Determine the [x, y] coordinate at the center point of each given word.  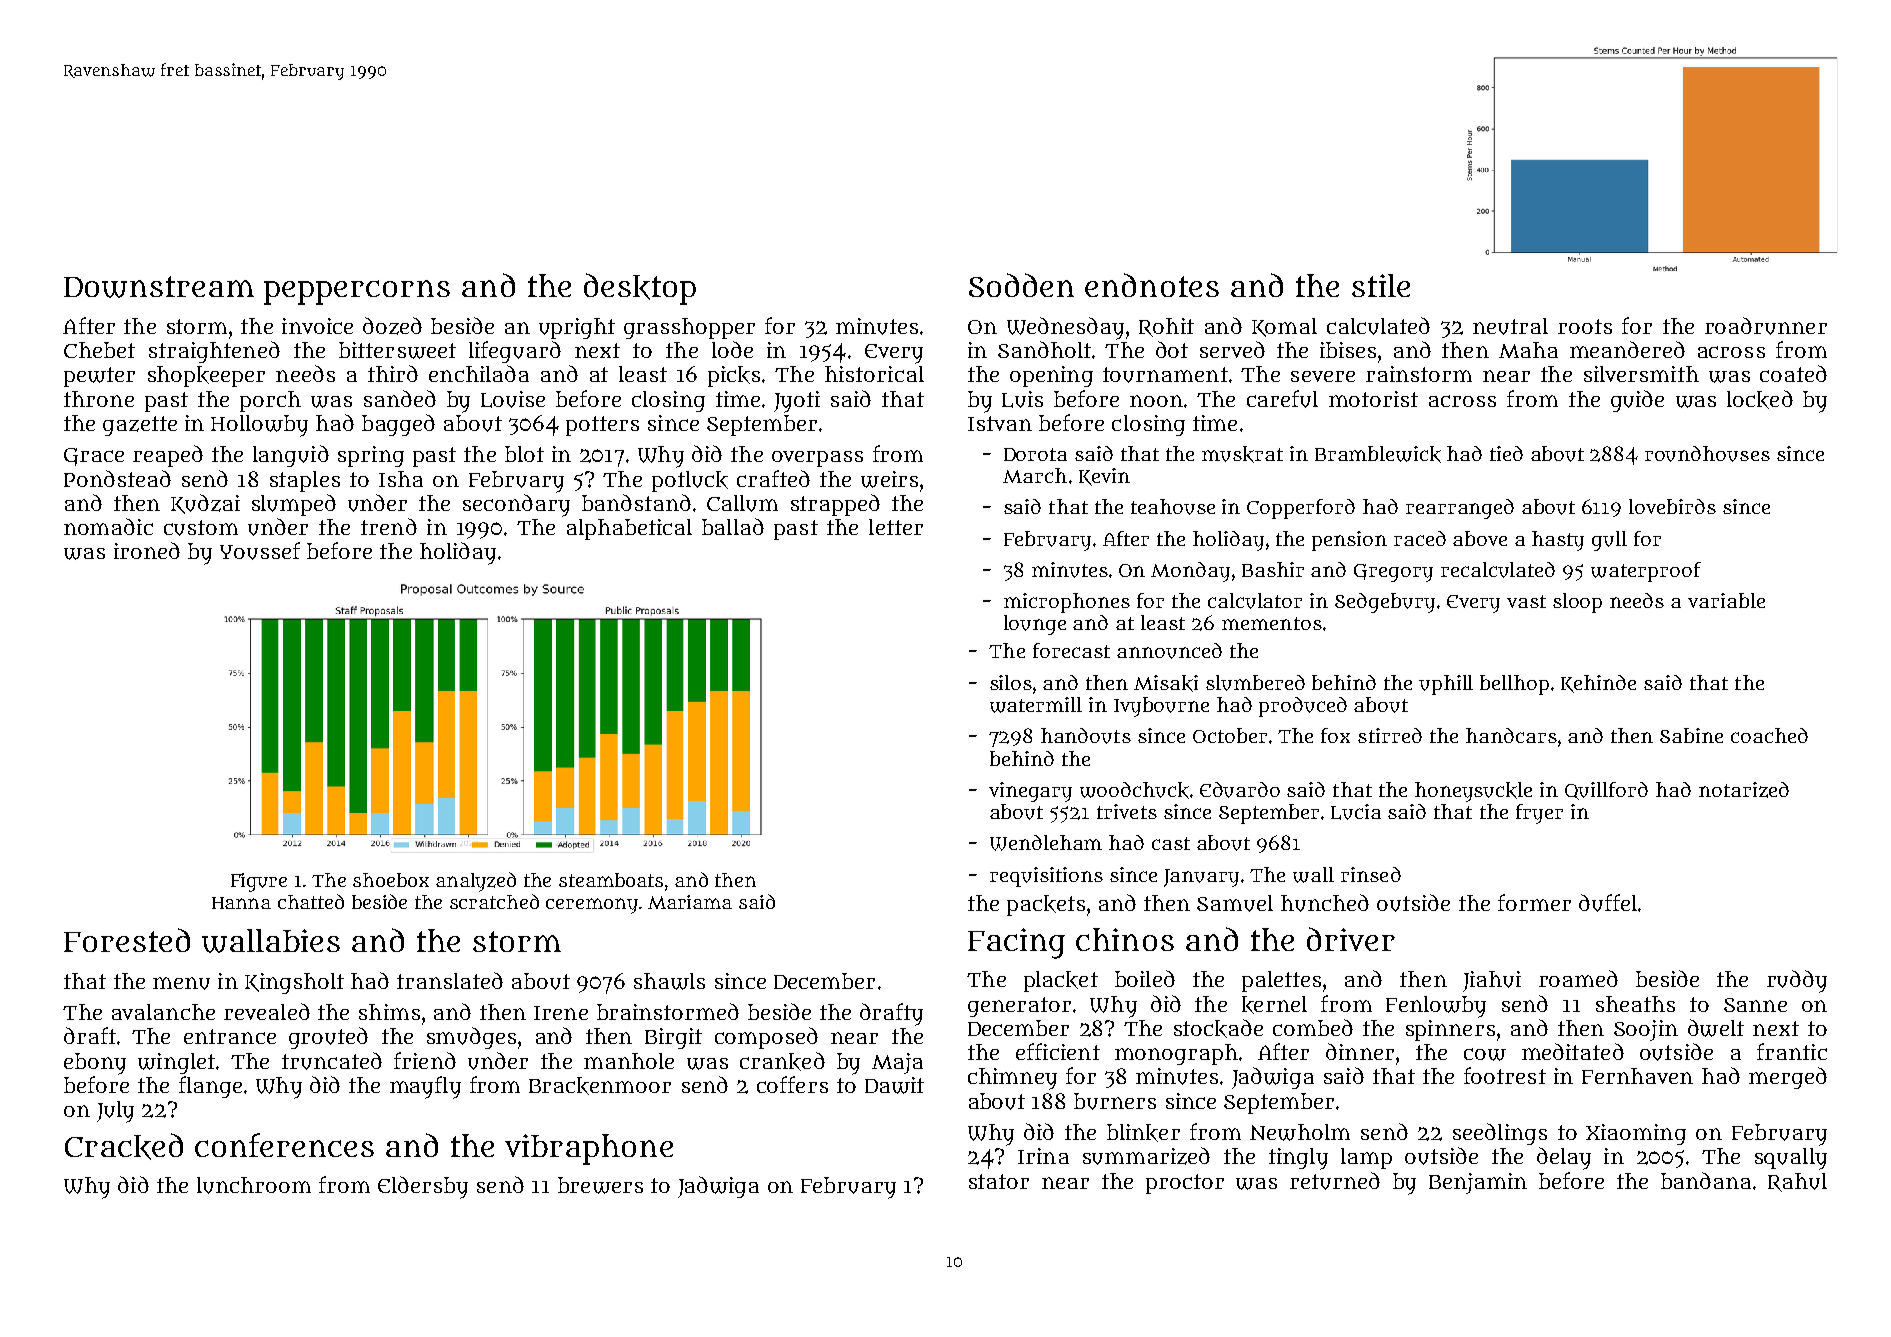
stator [999, 1181]
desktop [640, 289]
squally [1791, 1159]
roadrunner [1766, 326]
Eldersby [423, 1187]
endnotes [1152, 285]
